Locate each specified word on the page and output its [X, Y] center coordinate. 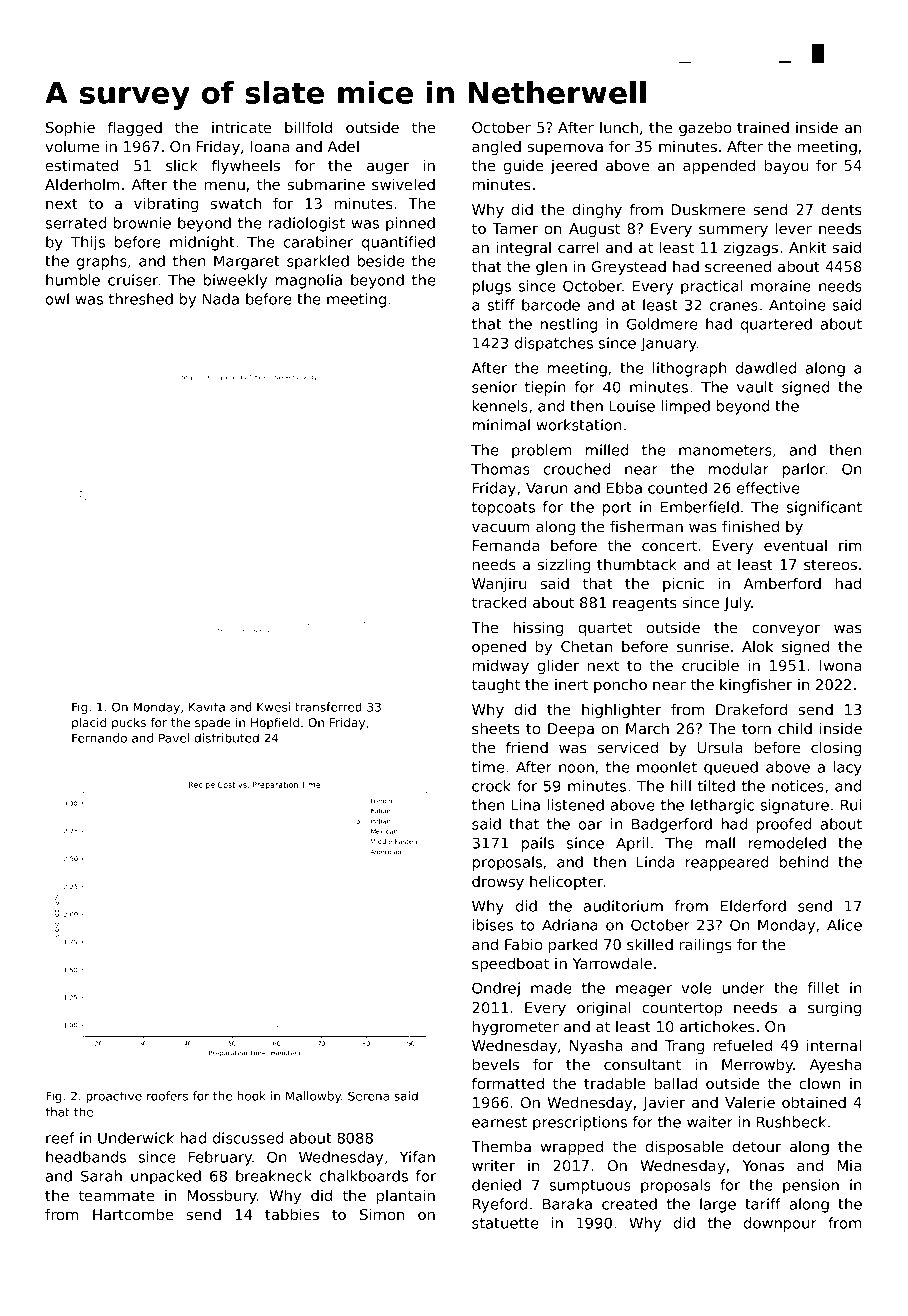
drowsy [498, 883]
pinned [410, 224]
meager [644, 991]
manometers [725, 450]
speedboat [510, 965]
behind [804, 862]
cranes [734, 306]
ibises [493, 925]
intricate [242, 127]
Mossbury [222, 1197]
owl [57, 299]
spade [213, 724]
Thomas [500, 469]
